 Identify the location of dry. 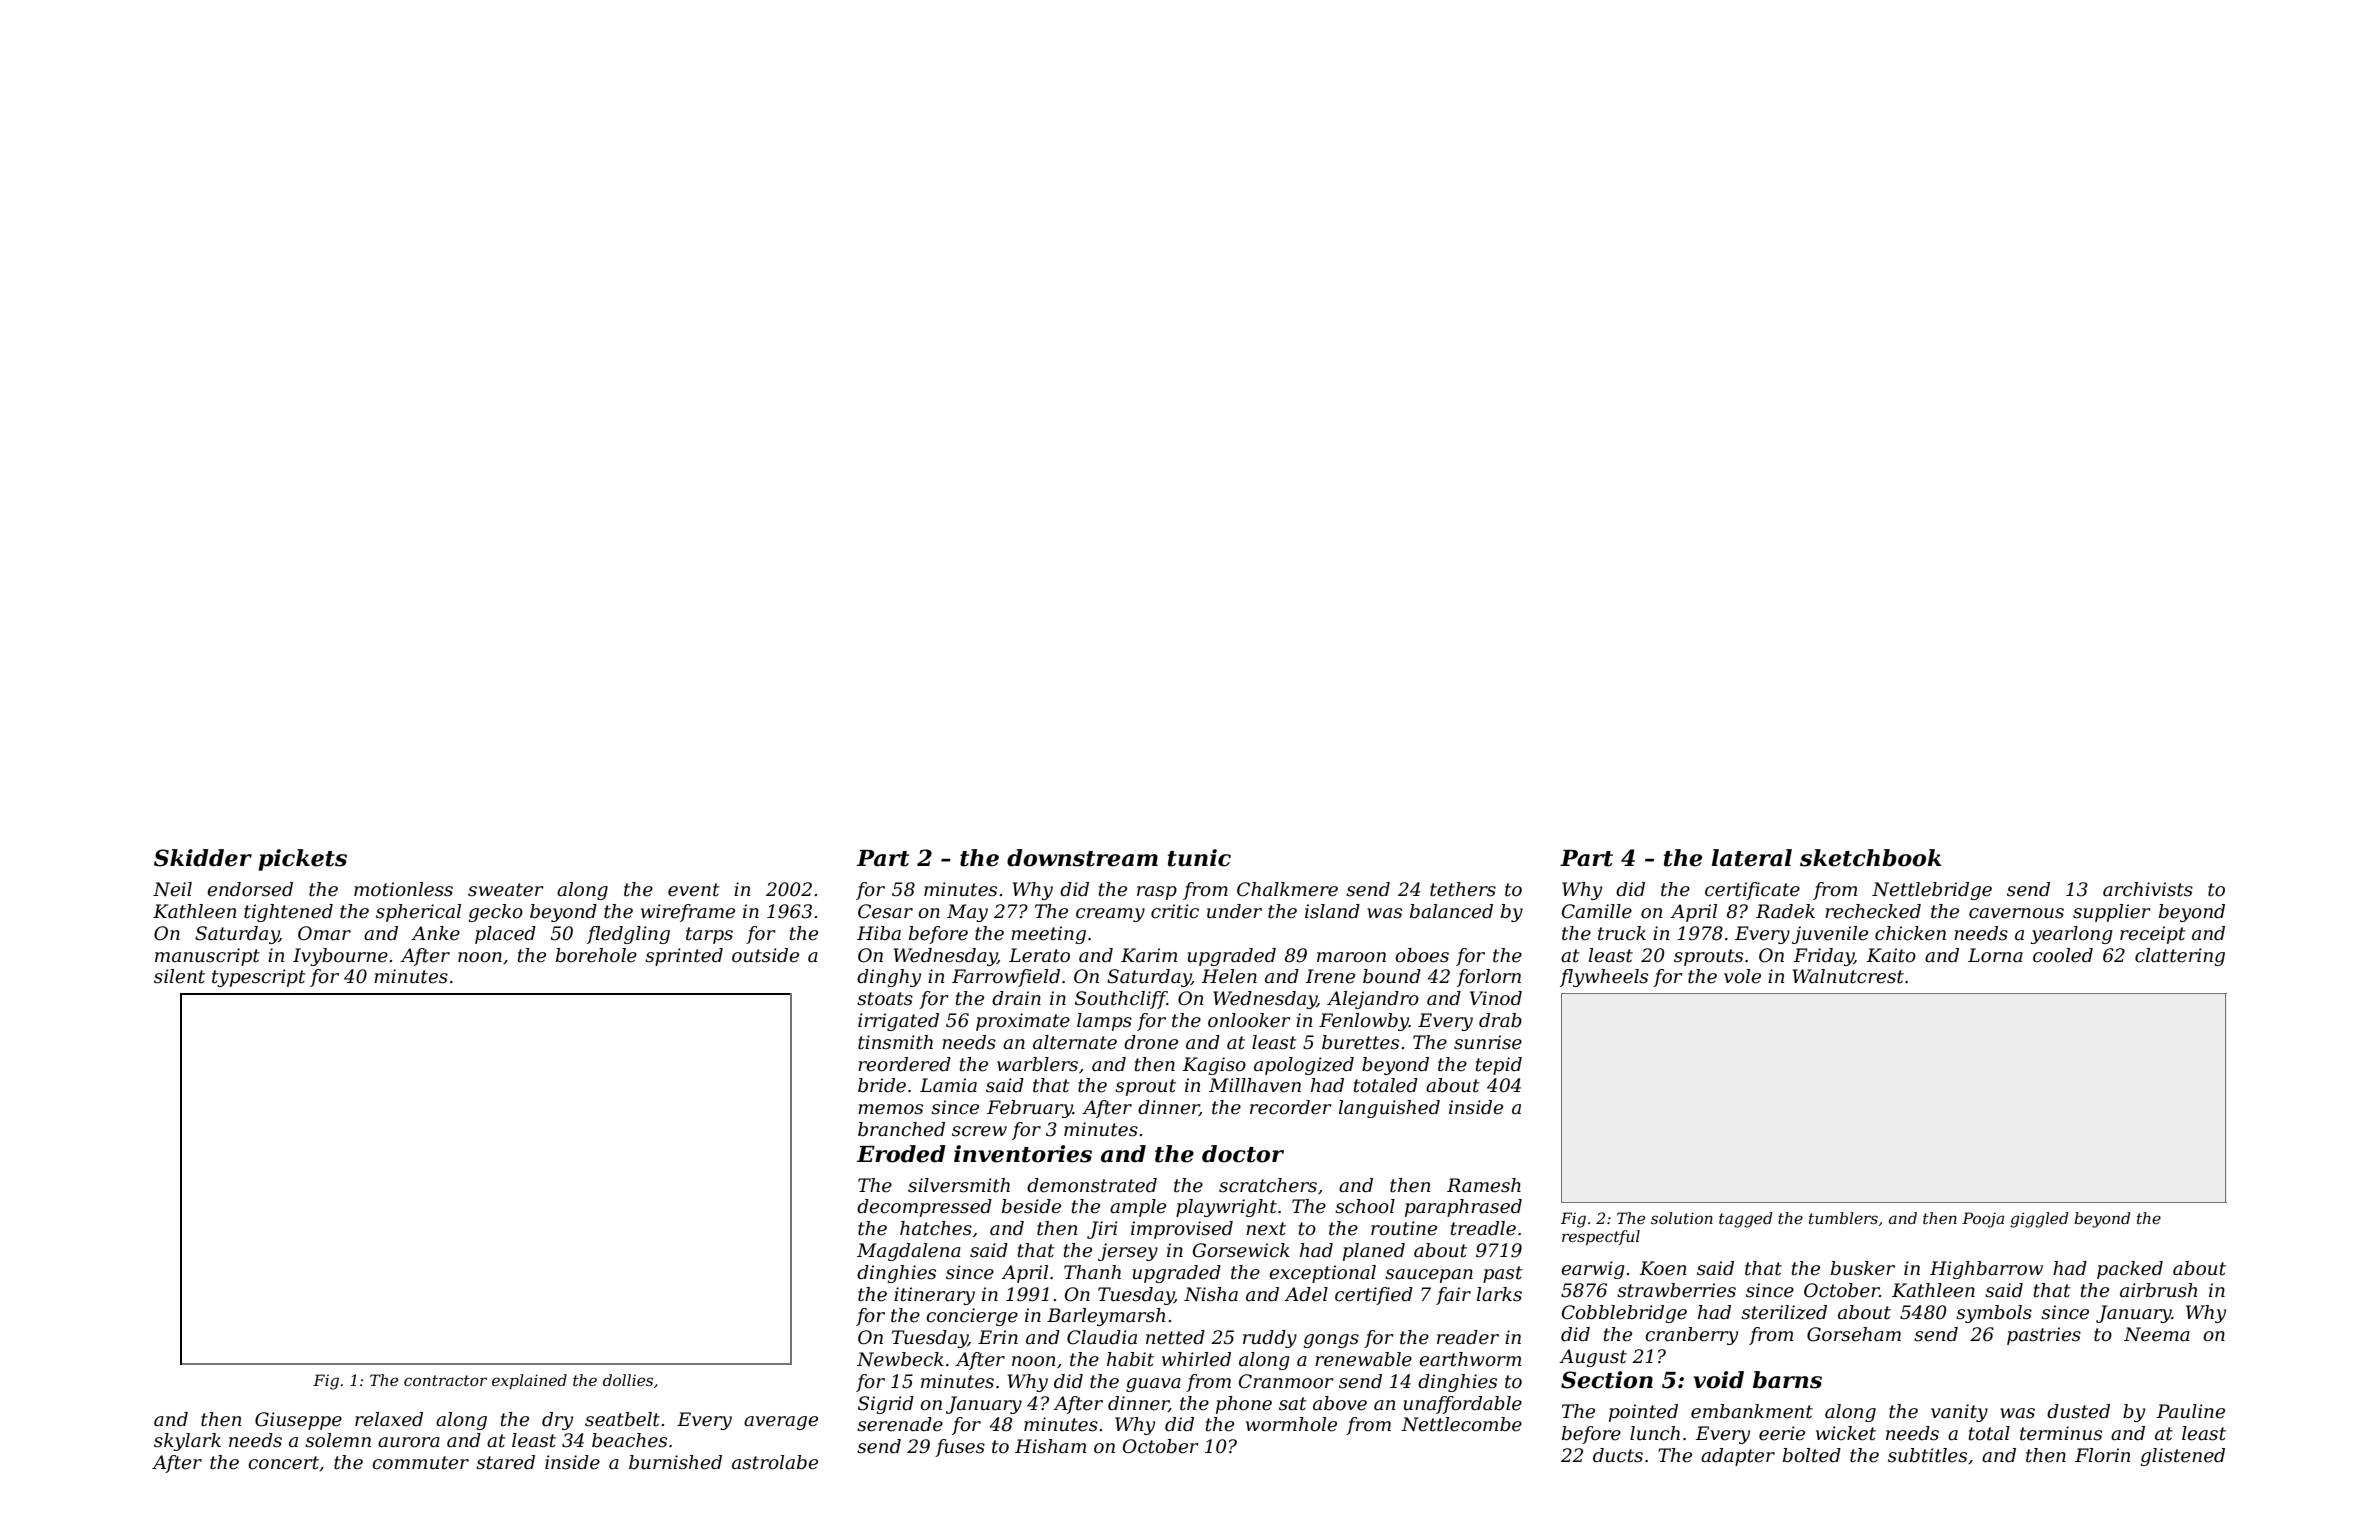
(557, 1421).
